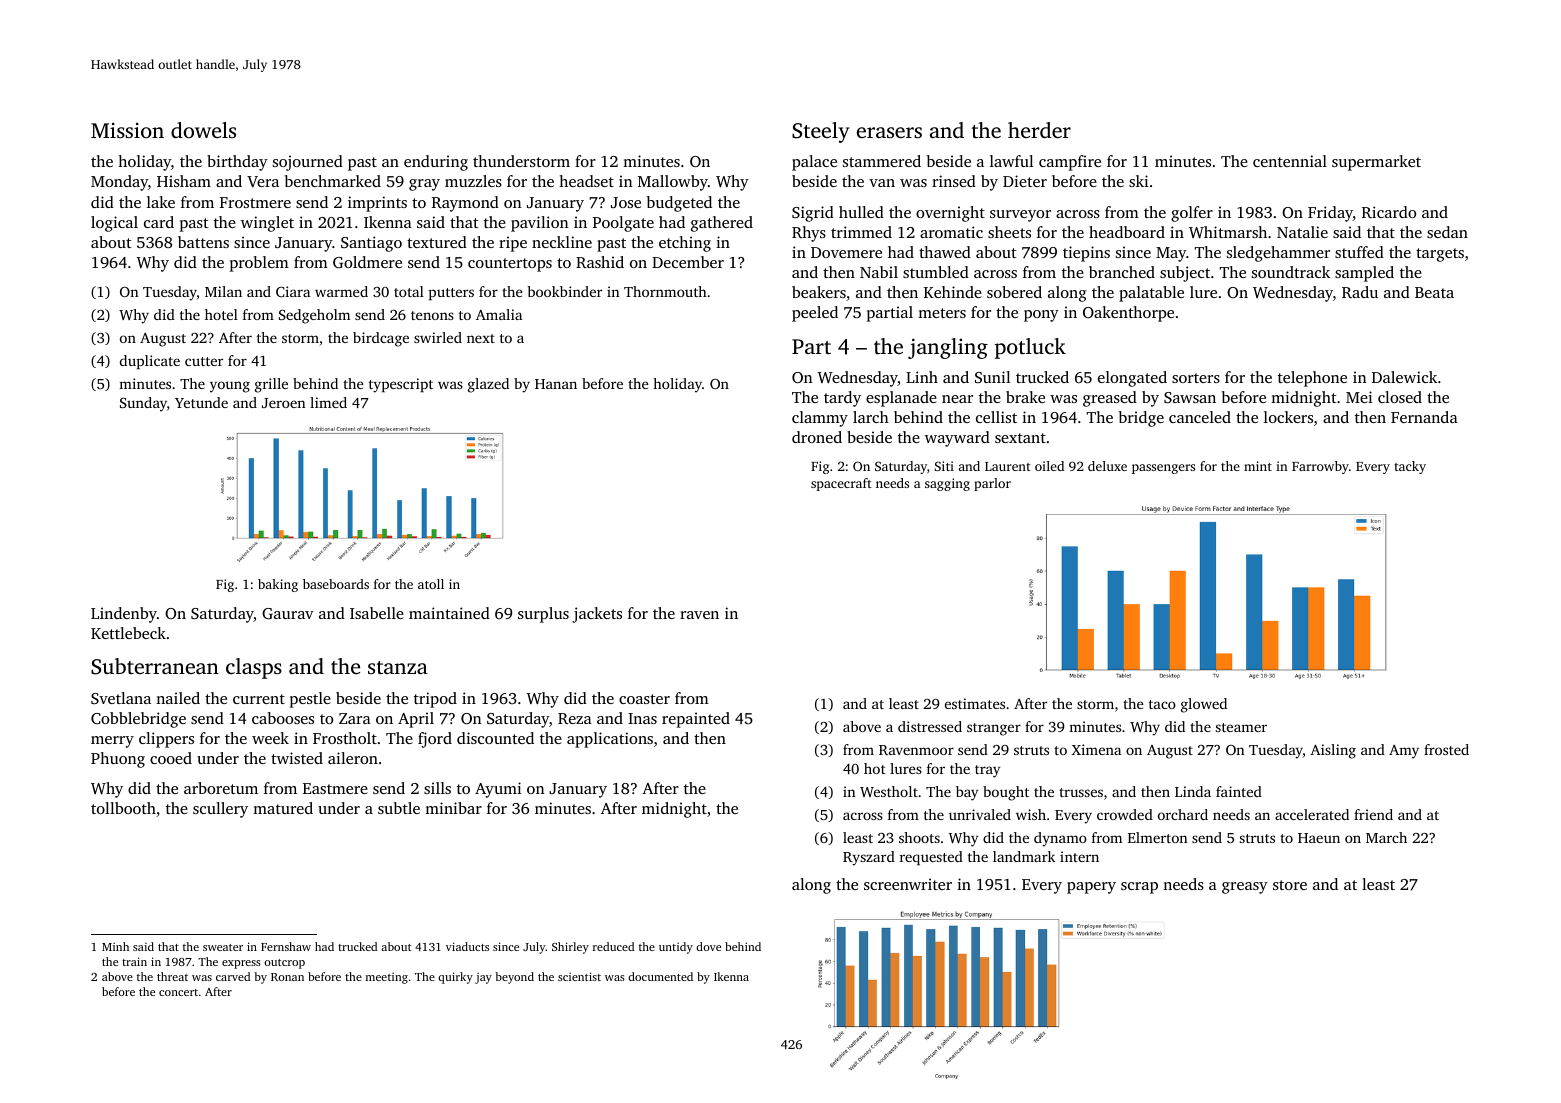  What do you see at coordinates (821, 132) in the document?
I see `Steely` at bounding box center [821, 132].
